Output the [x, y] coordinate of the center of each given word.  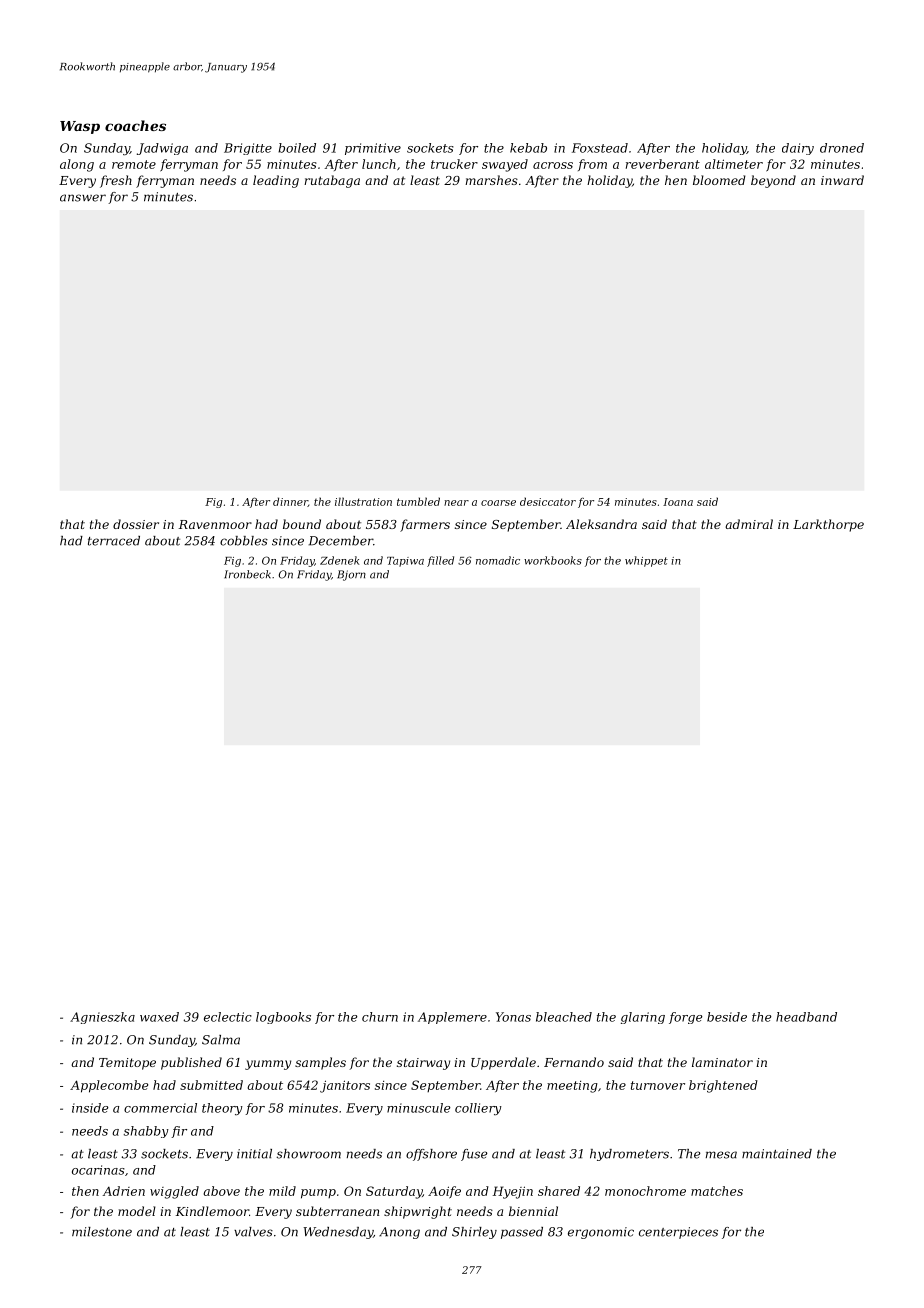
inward [842, 180]
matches [717, 1191]
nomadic [498, 560]
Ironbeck [247, 574]
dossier [136, 524]
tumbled [418, 501]
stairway [423, 1064]
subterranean [337, 1211]
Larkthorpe [828, 525]
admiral [749, 524]
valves [253, 1232]
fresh [116, 181]
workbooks [553, 560]
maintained [777, 1154]
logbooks [283, 1018]
